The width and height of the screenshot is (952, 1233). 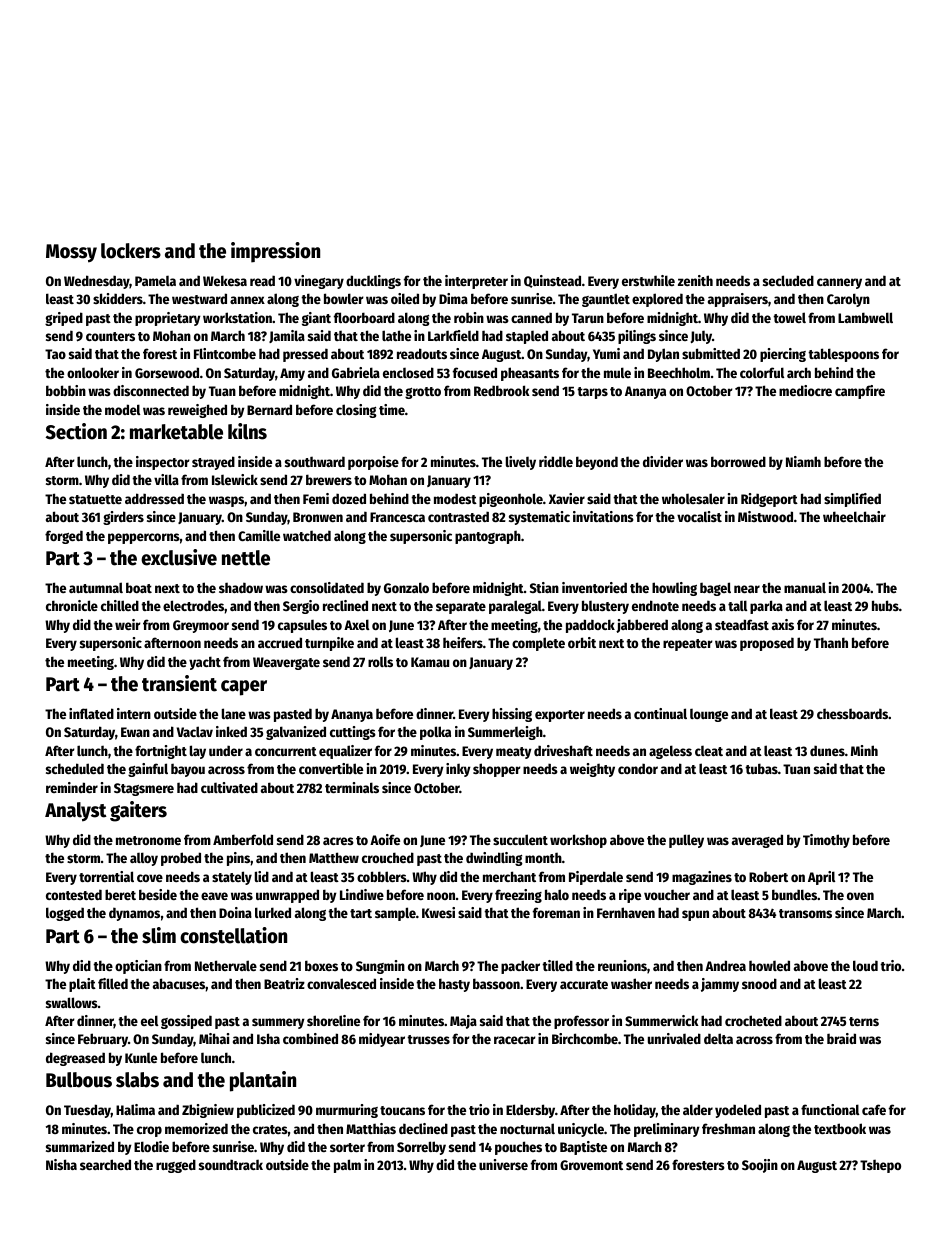 I want to click on statuette, so click(x=95, y=499).
